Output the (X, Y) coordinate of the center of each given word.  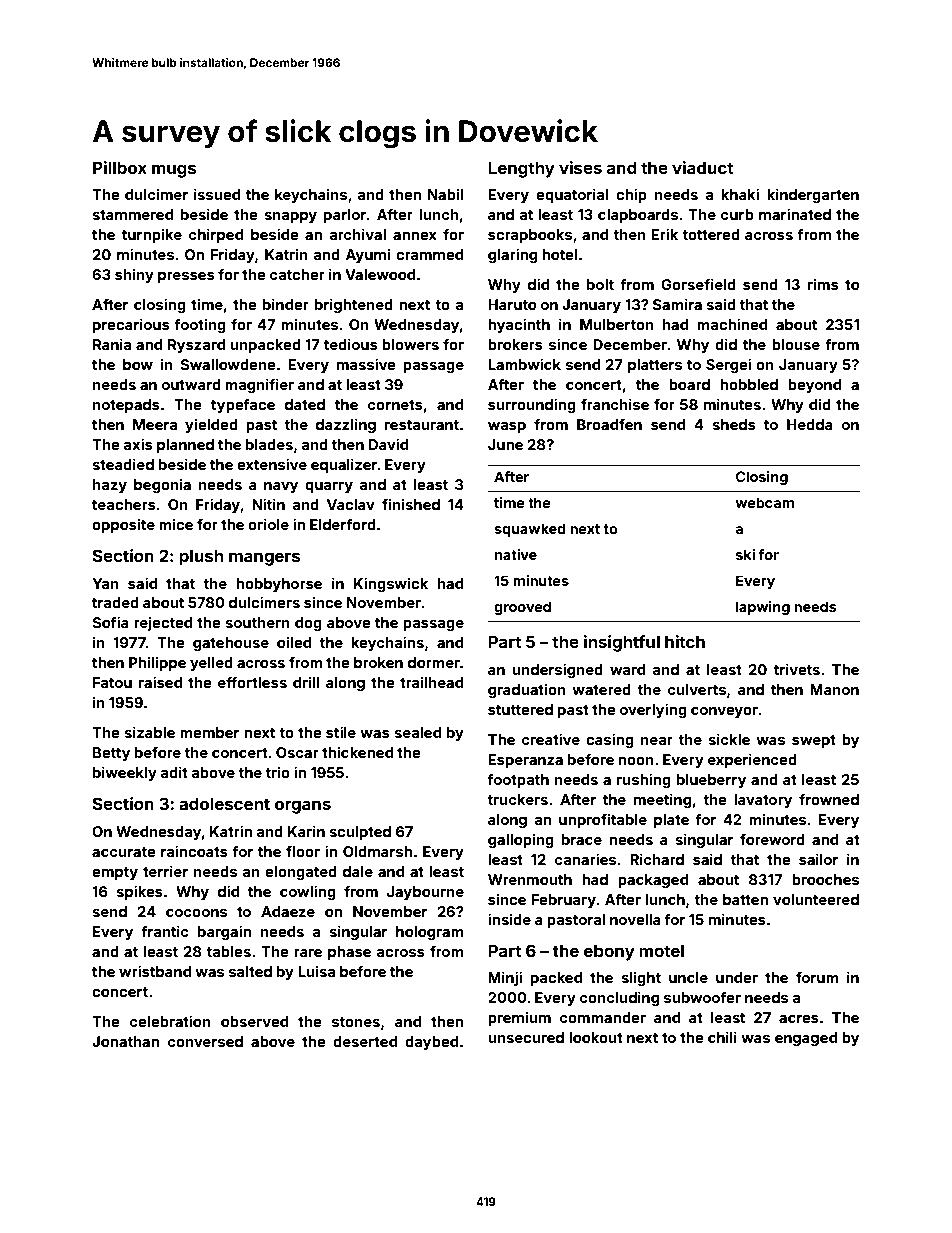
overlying (653, 710)
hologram (430, 933)
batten (745, 899)
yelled (211, 664)
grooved (522, 608)
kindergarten (813, 195)
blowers (410, 344)
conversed (205, 1041)
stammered (132, 214)
